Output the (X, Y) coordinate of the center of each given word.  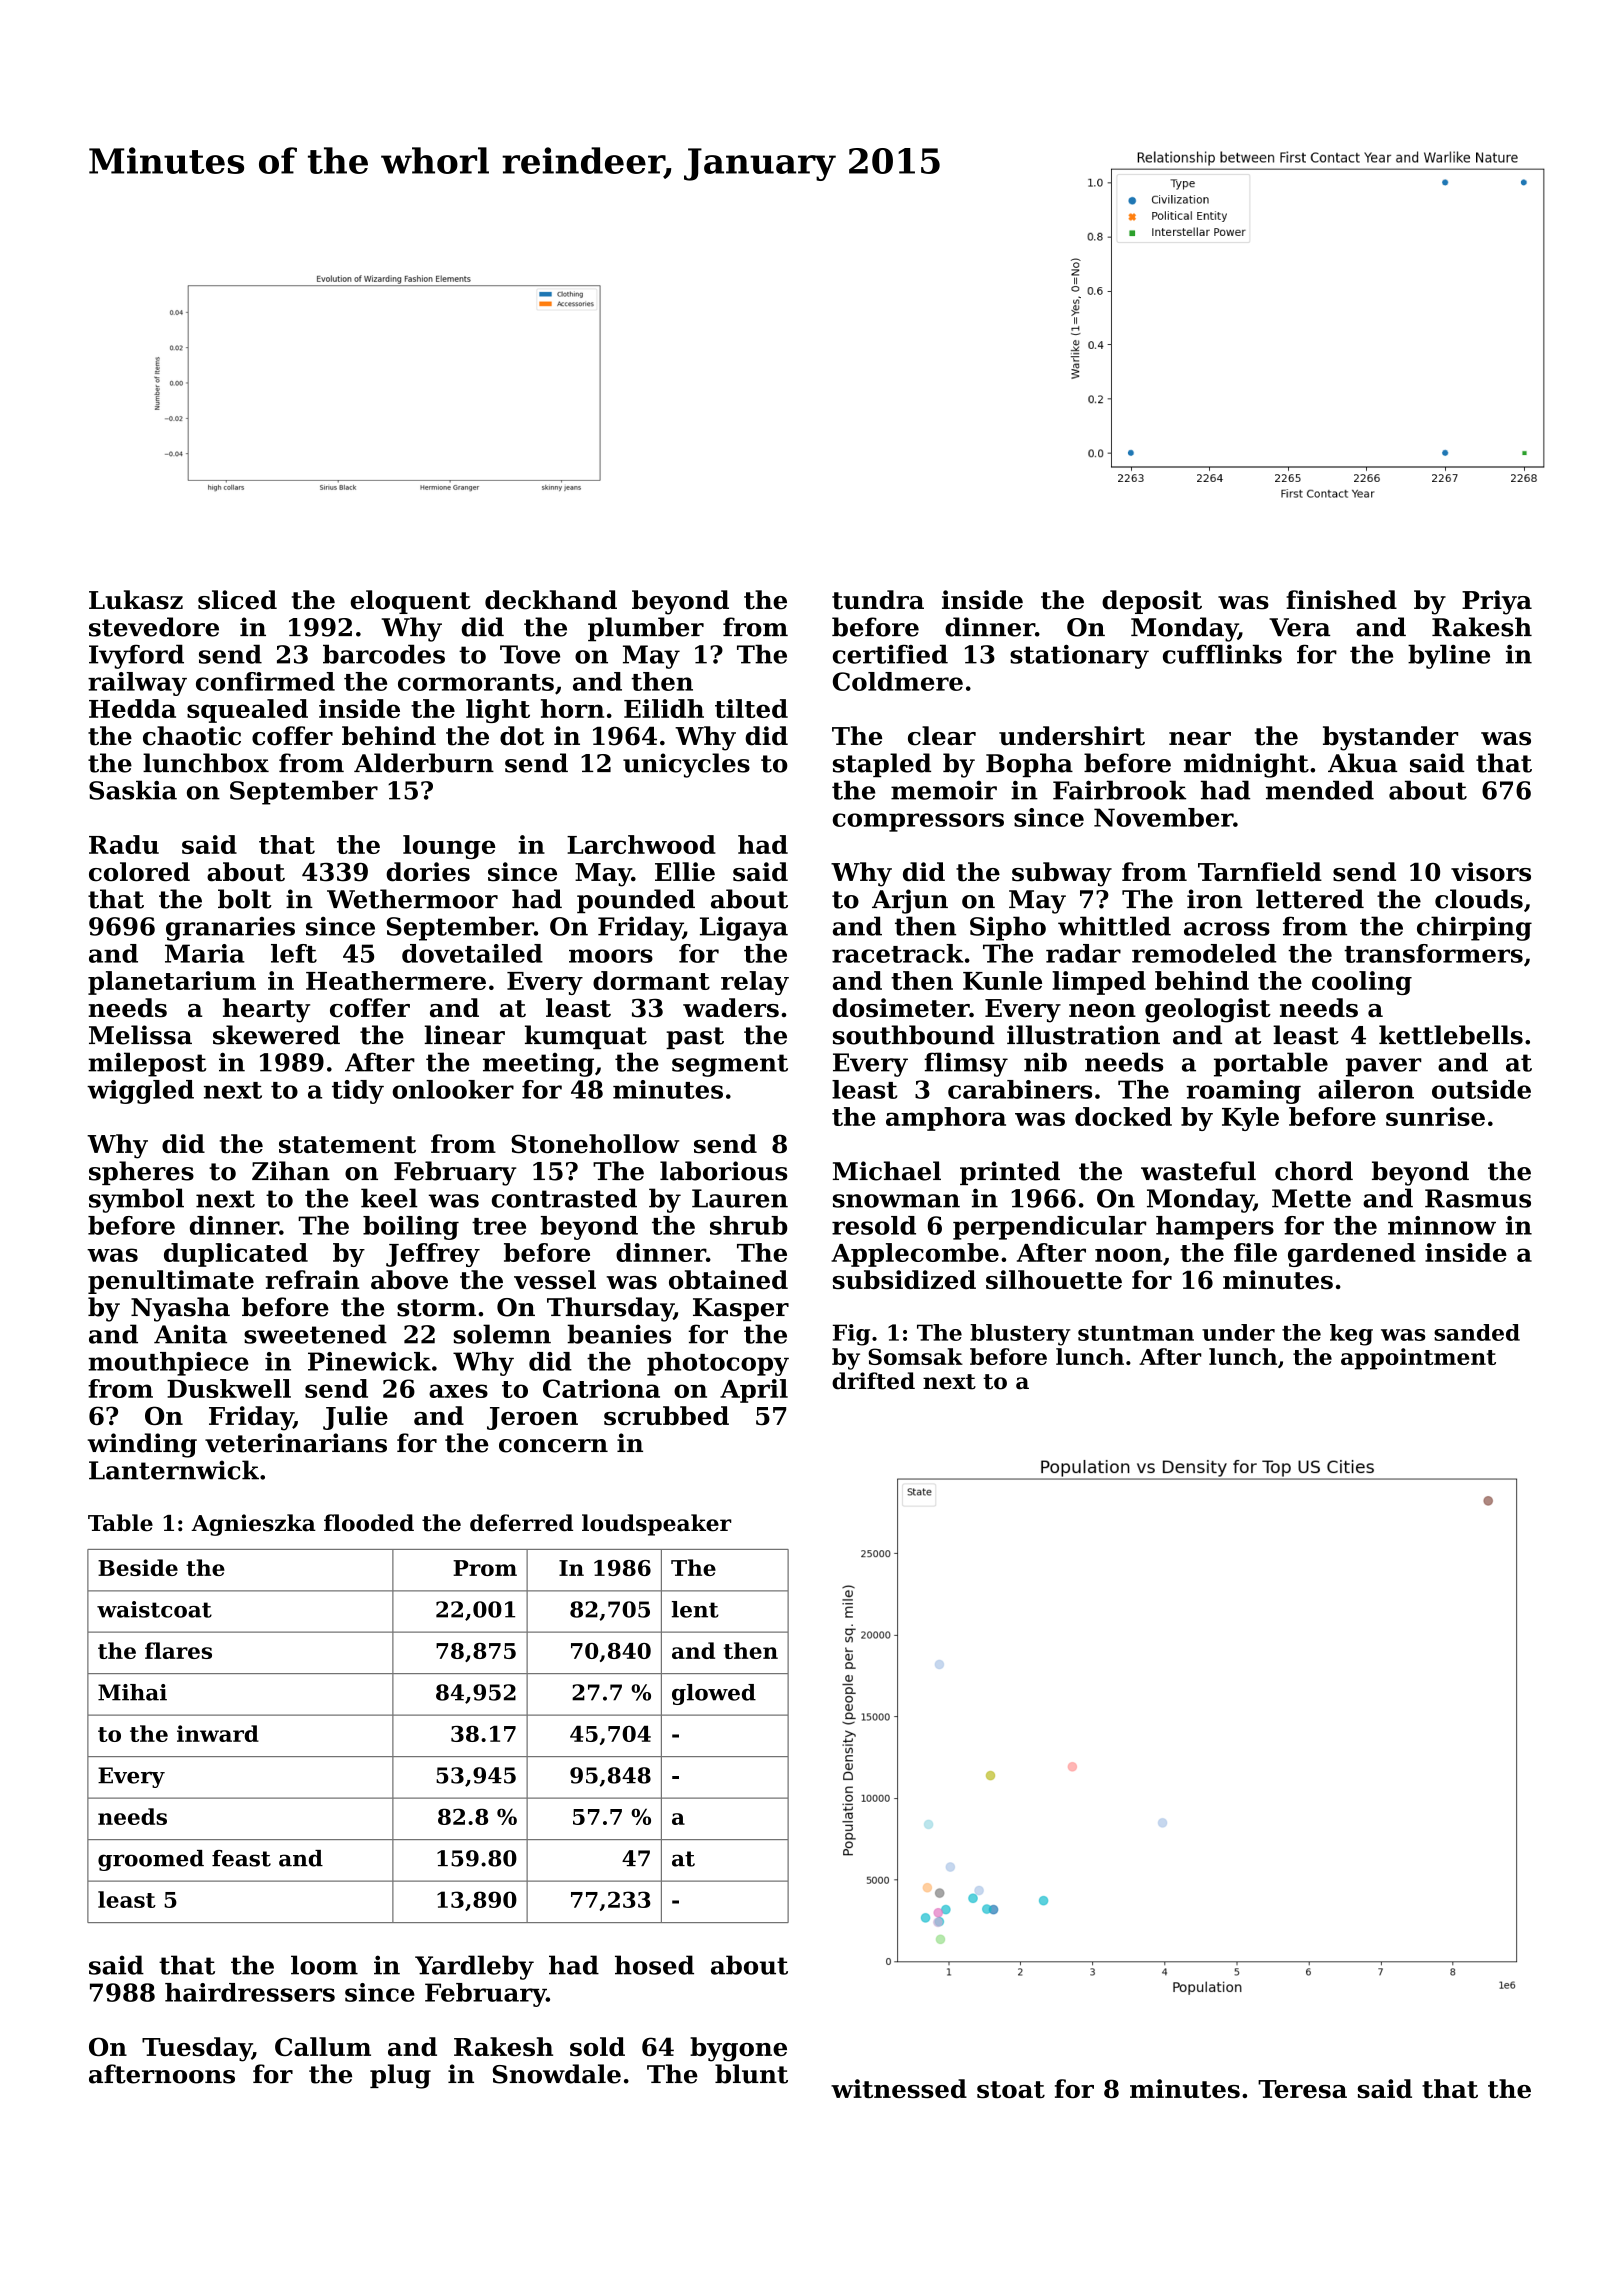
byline (1449, 656)
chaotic (192, 736)
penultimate (171, 1282)
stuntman (1136, 1333)
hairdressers (250, 1992)
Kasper (741, 1309)
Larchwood (641, 844)
